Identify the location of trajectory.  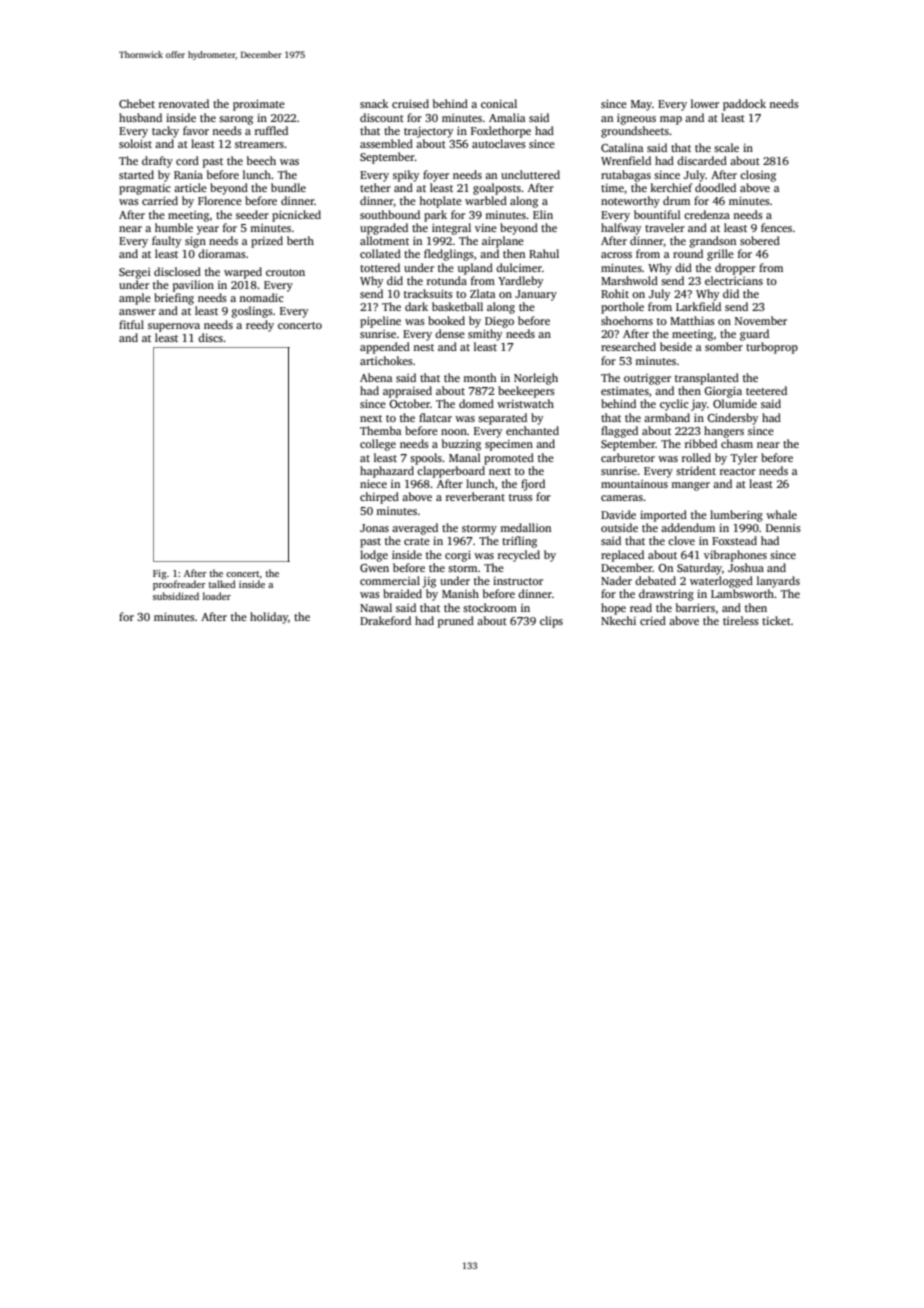
(428, 132).
